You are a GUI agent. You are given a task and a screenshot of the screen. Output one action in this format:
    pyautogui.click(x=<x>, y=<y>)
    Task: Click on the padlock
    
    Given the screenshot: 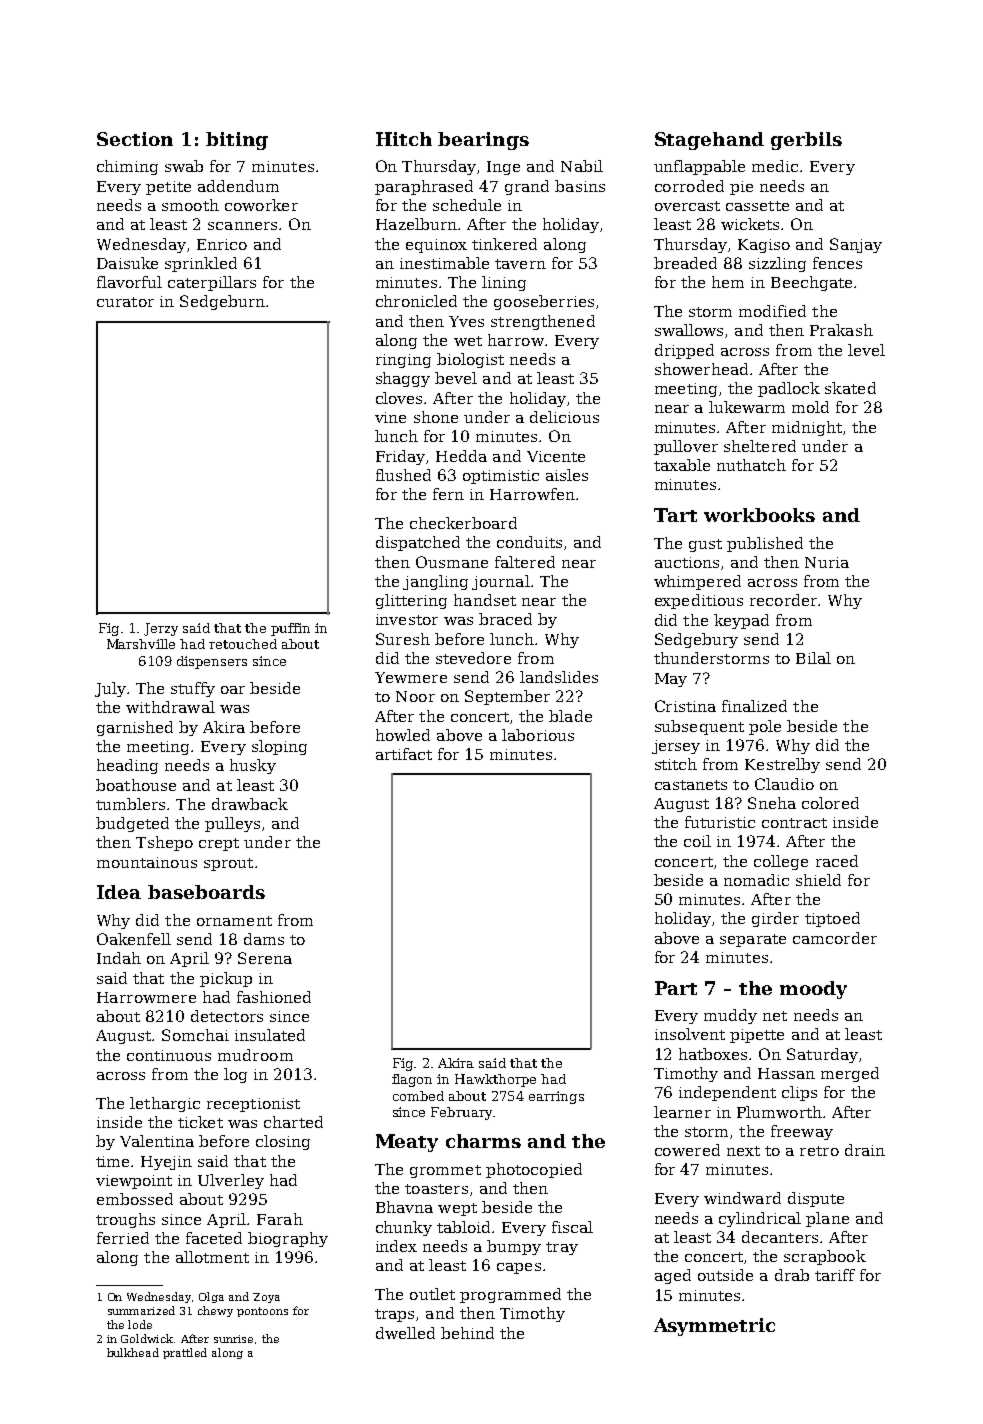 What is the action you would take?
    pyautogui.click(x=789, y=389)
